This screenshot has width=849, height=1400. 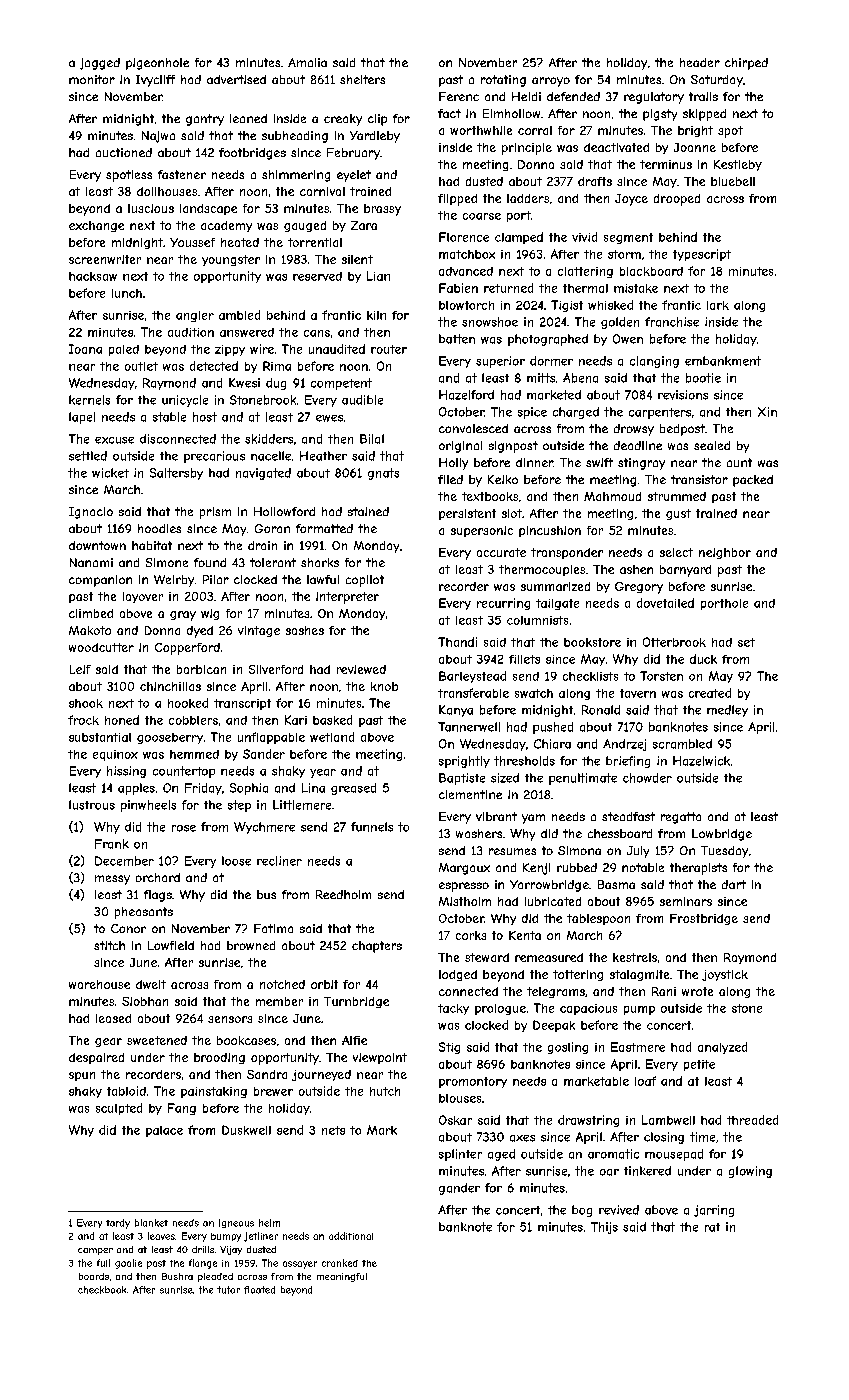 I want to click on tutor, so click(x=228, y=1290).
